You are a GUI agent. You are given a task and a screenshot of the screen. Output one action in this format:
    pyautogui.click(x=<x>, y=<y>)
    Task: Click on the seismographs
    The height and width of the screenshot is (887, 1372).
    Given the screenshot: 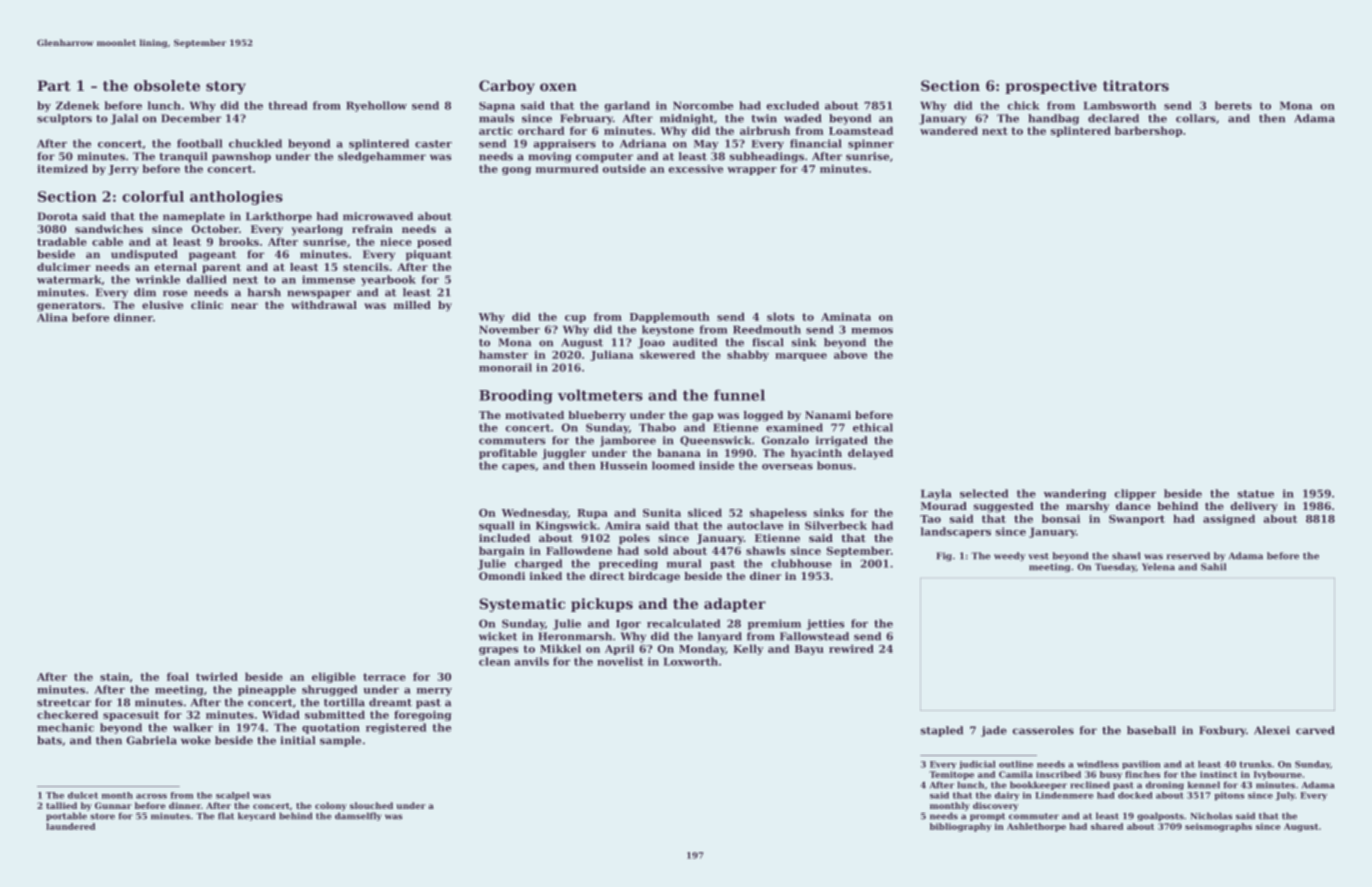 What is the action you would take?
    pyautogui.click(x=1218, y=827)
